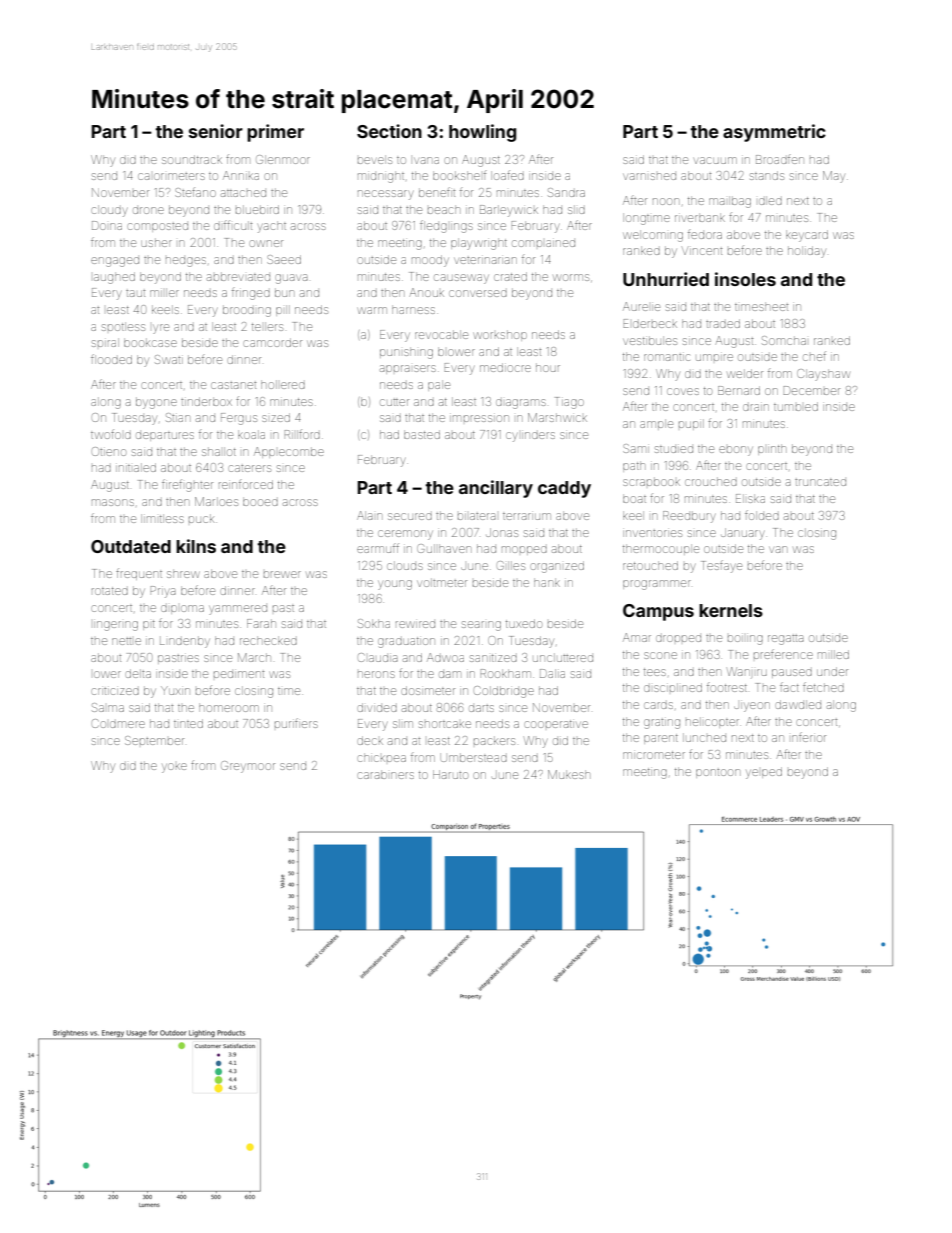 The image size is (952, 1233). What do you see at coordinates (745, 279) in the image?
I see `insoles` at bounding box center [745, 279].
